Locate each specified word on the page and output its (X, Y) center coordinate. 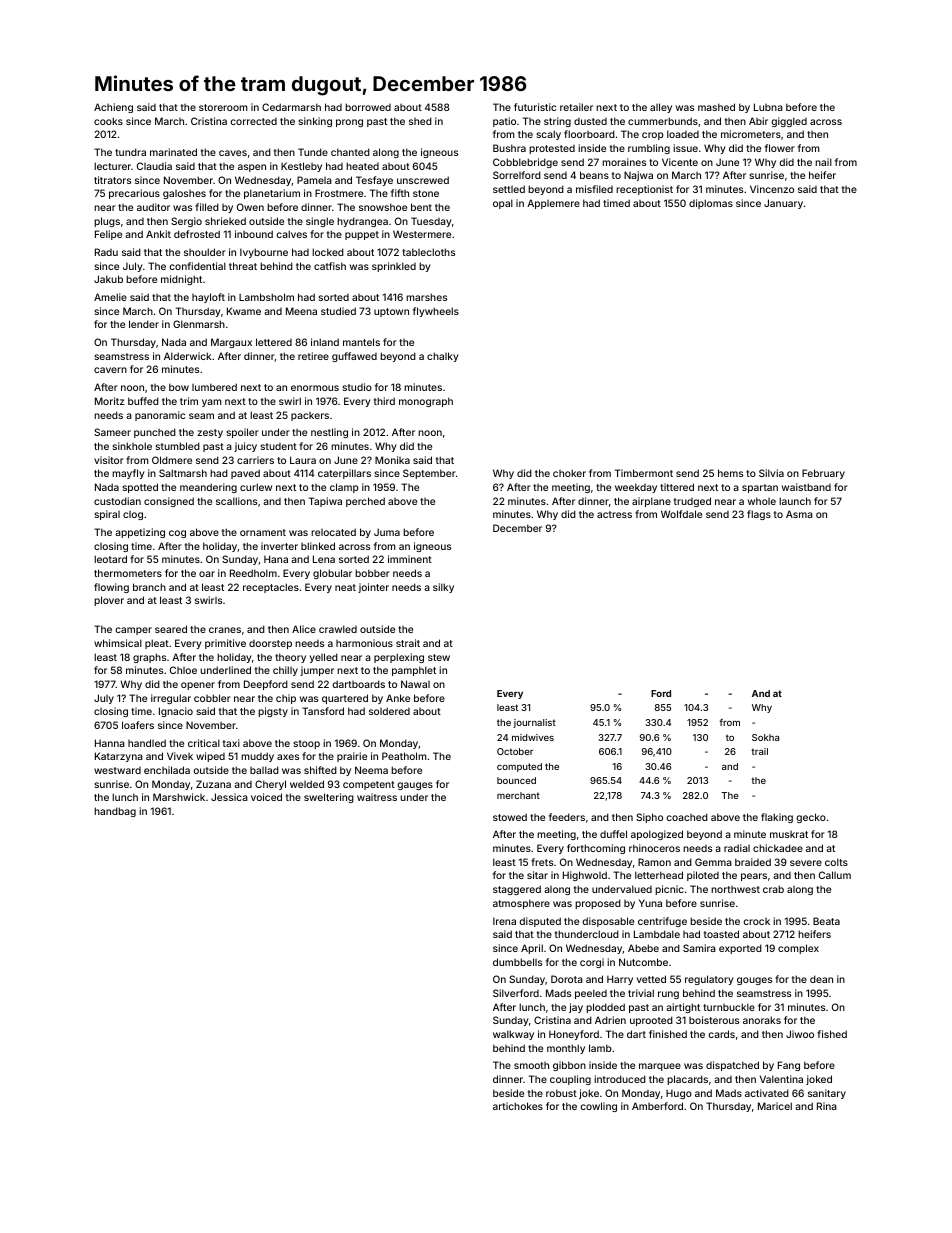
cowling (598, 1107)
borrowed (368, 107)
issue (685, 148)
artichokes (518, 1106)
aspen (252, 168)
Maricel (775, 1106)
